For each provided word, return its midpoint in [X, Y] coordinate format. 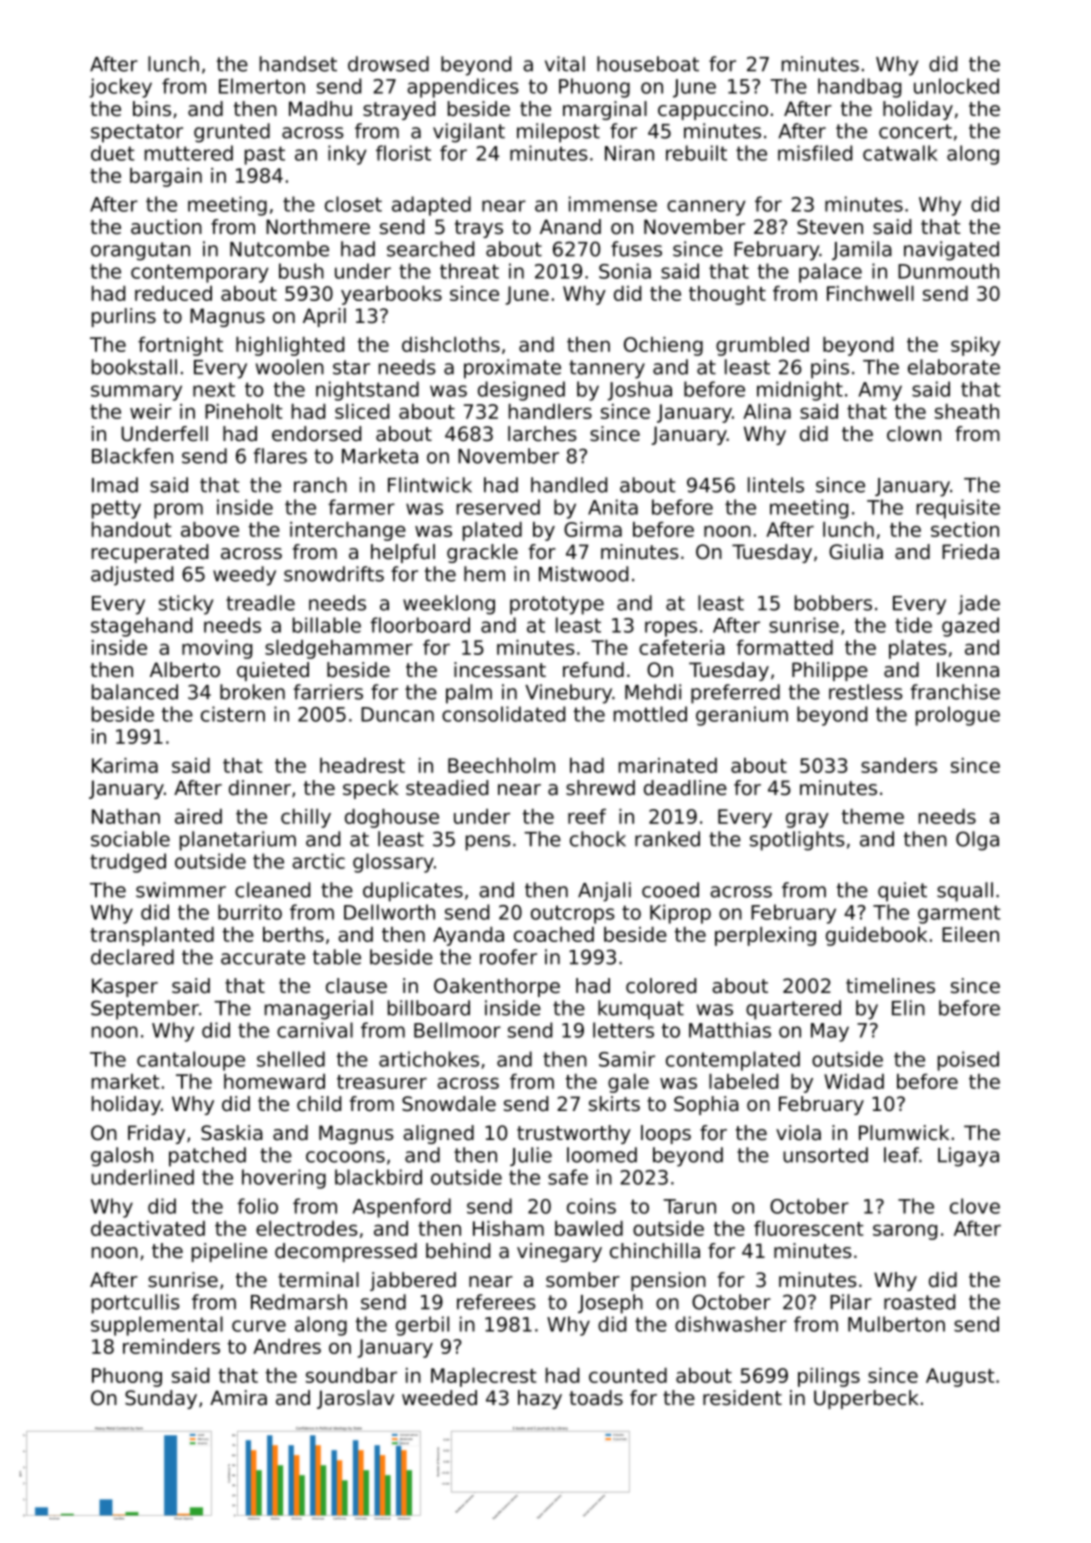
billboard [429, 1008]
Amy [880, 391]
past [265, 155]
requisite [958, 509]
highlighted [290, 346]
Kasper [125, 987]
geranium [742, 716]
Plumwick [904, 1133]
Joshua [639, 391]
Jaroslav [355, 1399]
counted [628, 1375]
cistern [233, 714]
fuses [636, 249]
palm [469, 694]
